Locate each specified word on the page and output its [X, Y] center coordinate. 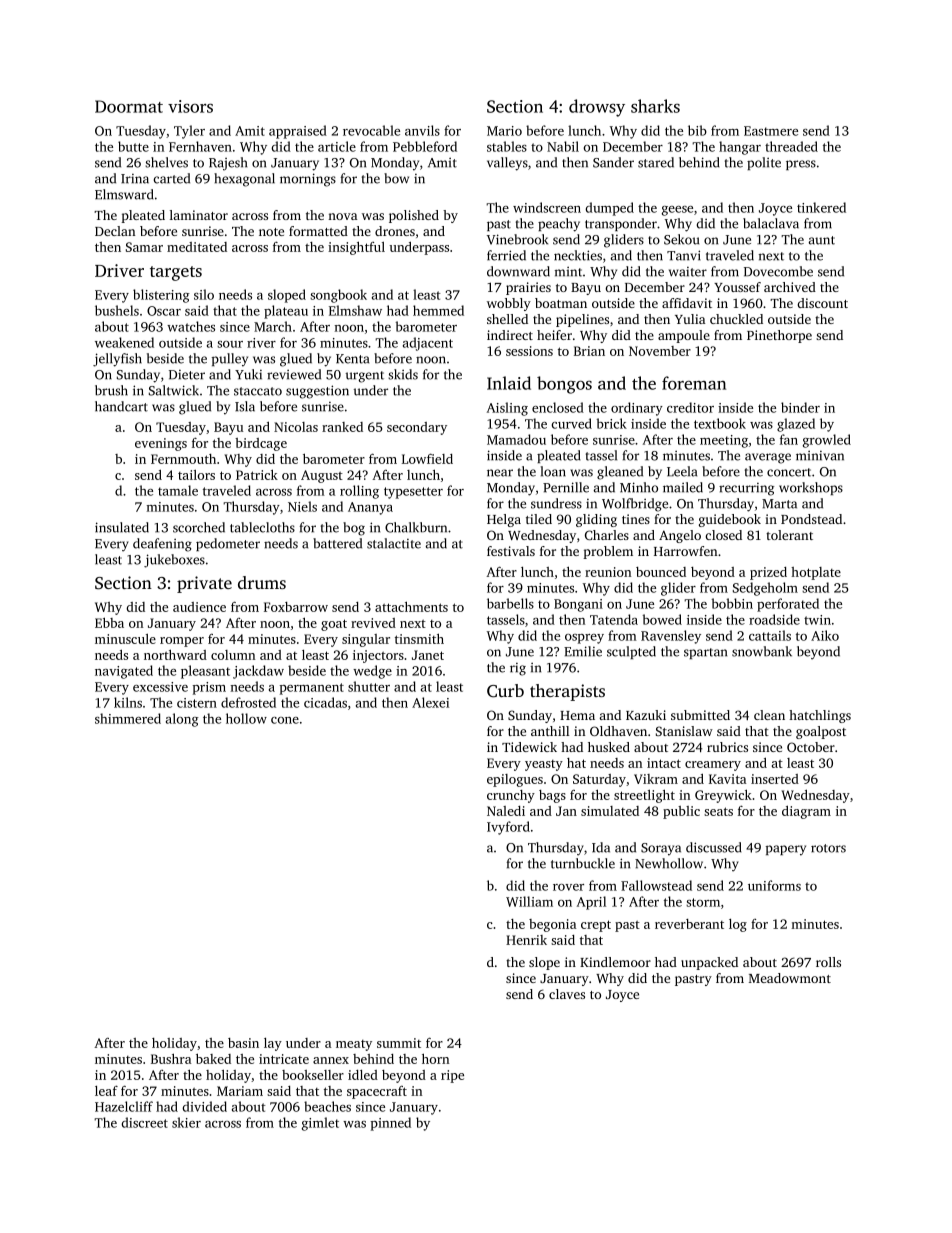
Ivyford [508, 828]
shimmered [128, 718]
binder [800, 407]
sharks [655, 106]
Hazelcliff [124, 1106]
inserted [775, 779]
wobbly [509, 304]
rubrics [727, 747]
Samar [144, 247]
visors [190, 106]
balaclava [771, 223]
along [182, 720]
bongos [564, 385]
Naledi [506, 811]
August [322, 476]
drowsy [597, 108]
